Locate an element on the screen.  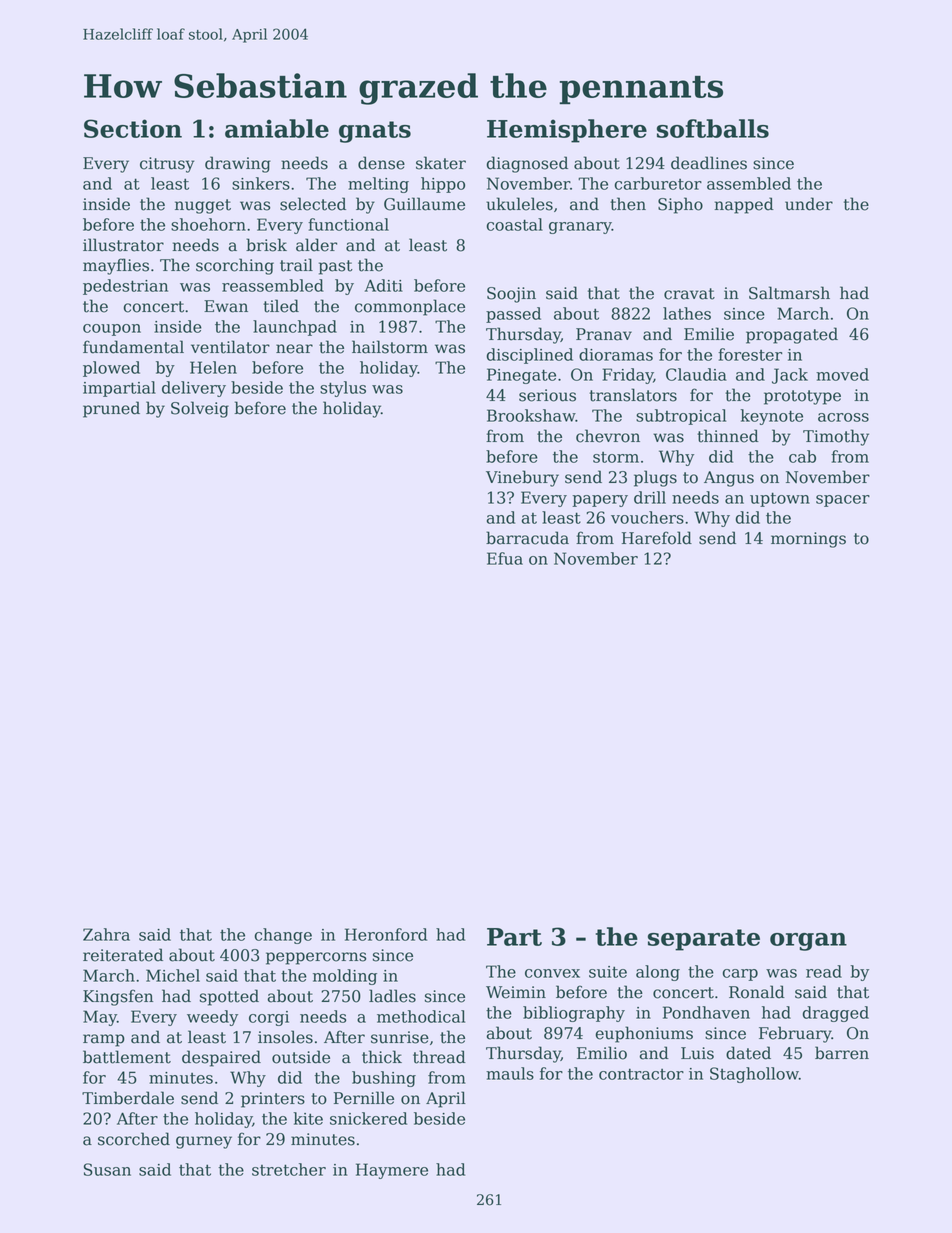
thick is located at coordinates (382, 1057).
